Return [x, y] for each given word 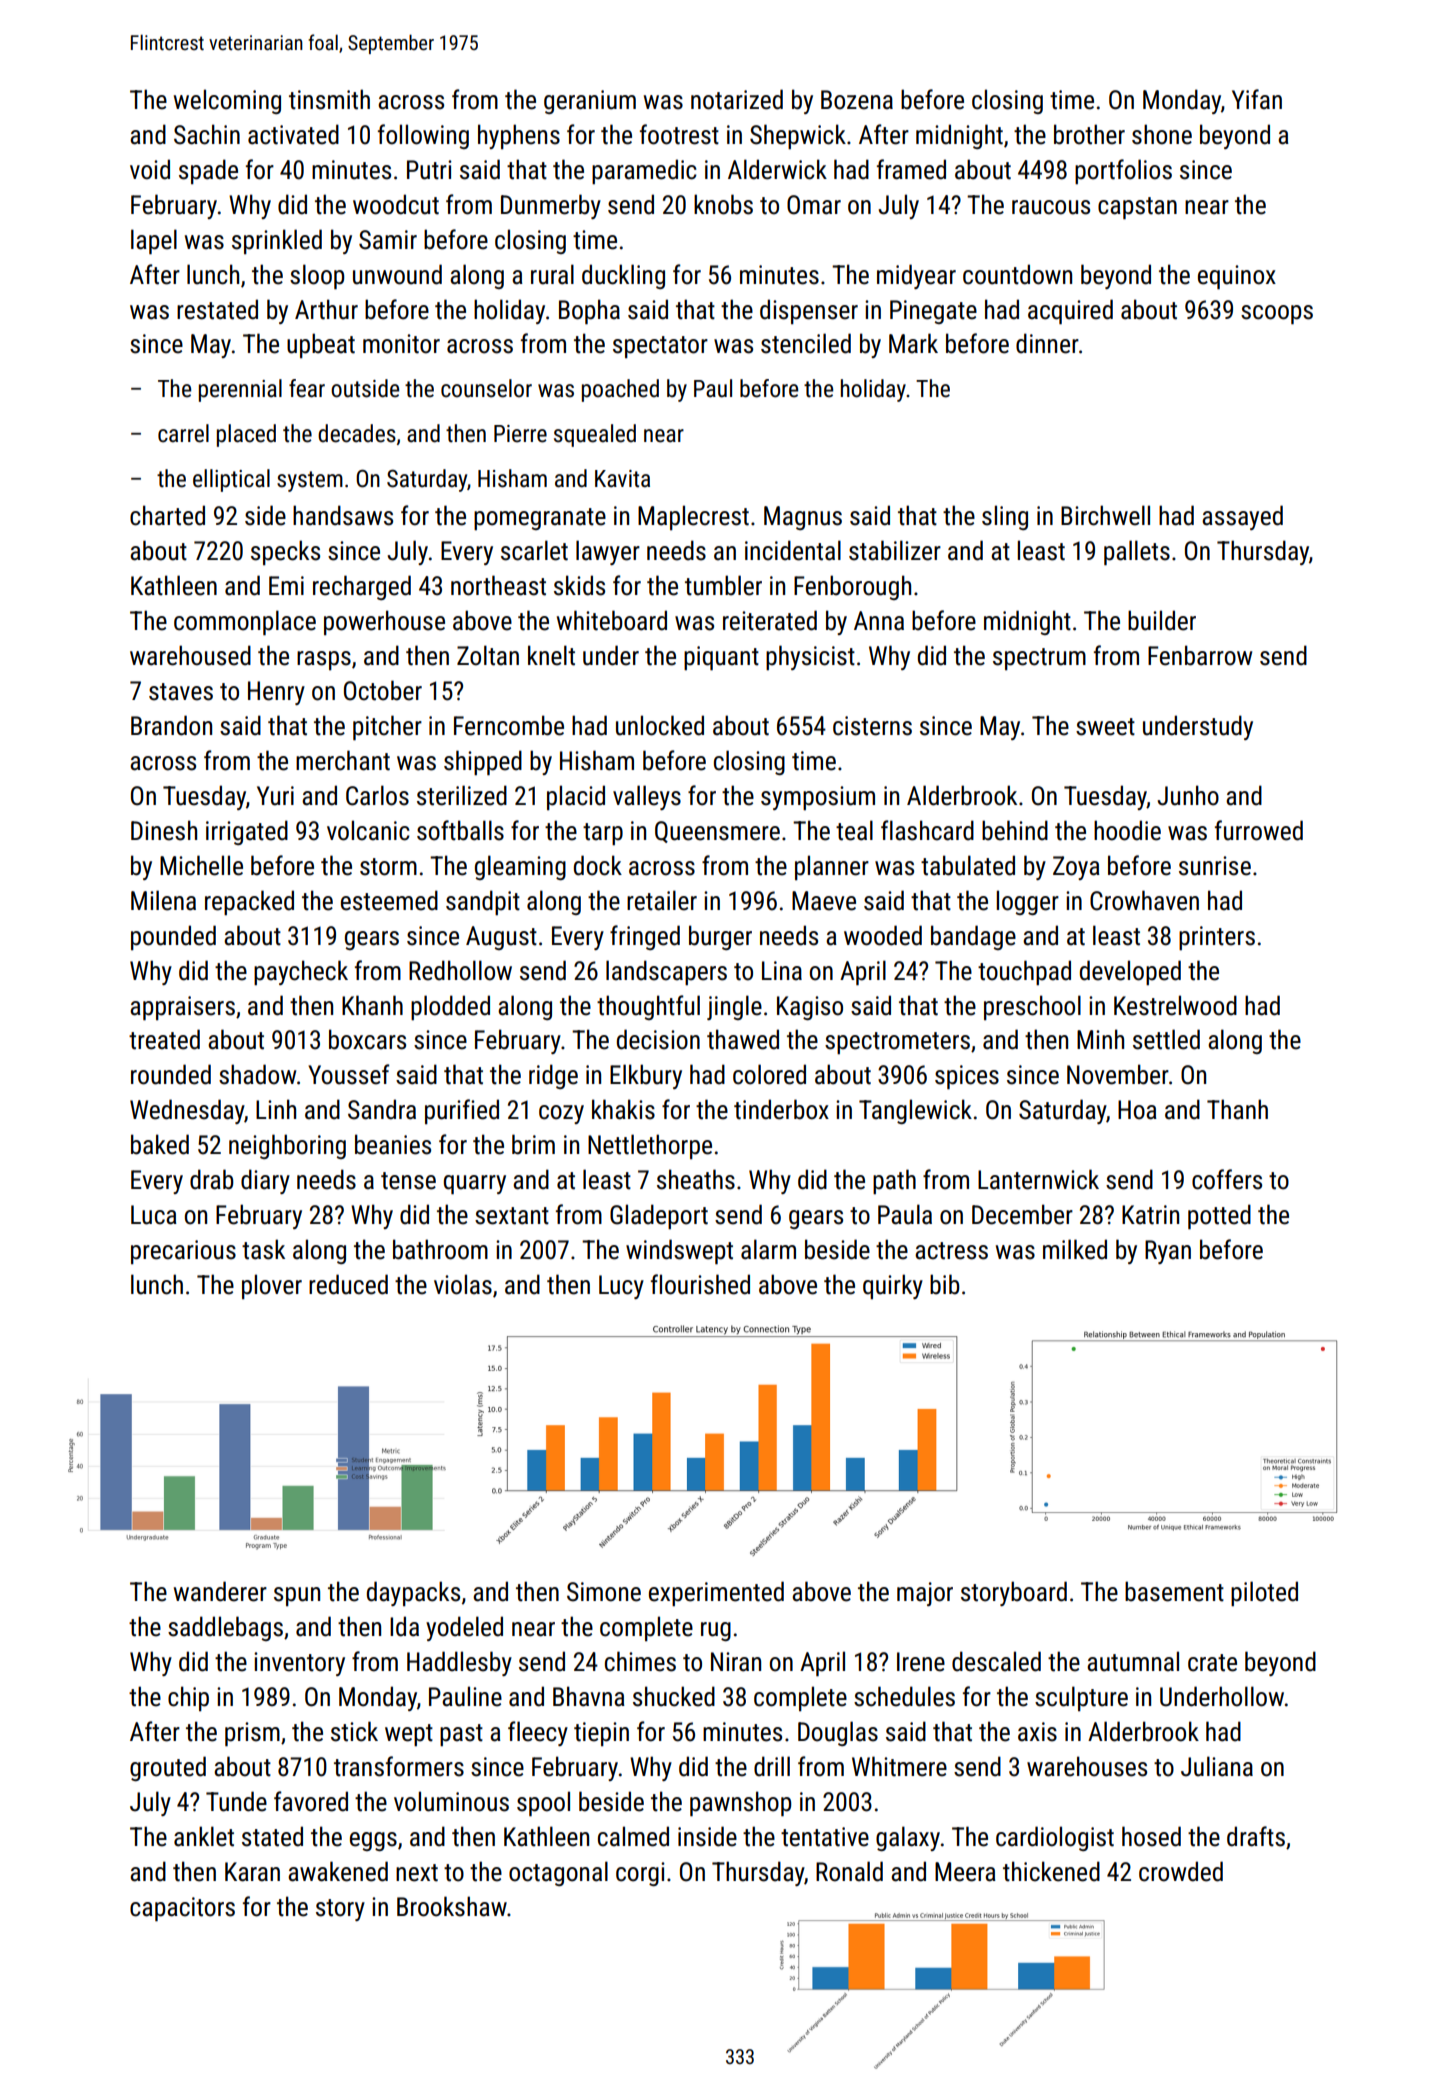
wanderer [220, 1591]
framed [911, 169]
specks [285, 552]
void [150, 169]
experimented [716, 1593]
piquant [721, 658]
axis [1037, 1732]
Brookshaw [452, 1906]
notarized [737, 99]
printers [1217, 938]
